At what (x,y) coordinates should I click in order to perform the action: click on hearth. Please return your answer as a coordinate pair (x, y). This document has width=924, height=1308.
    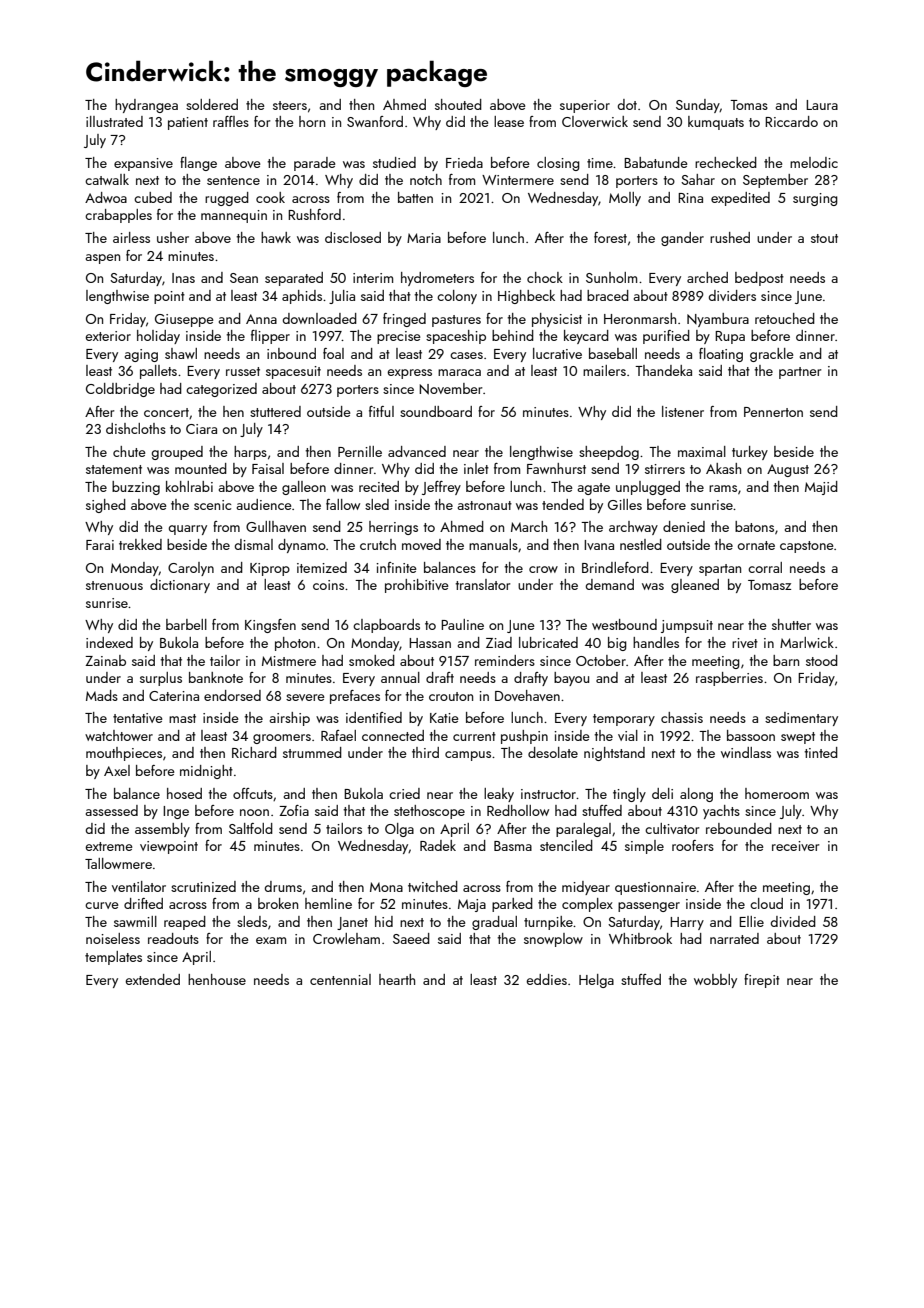
    Looking at the image, I should click on (397, 979).
